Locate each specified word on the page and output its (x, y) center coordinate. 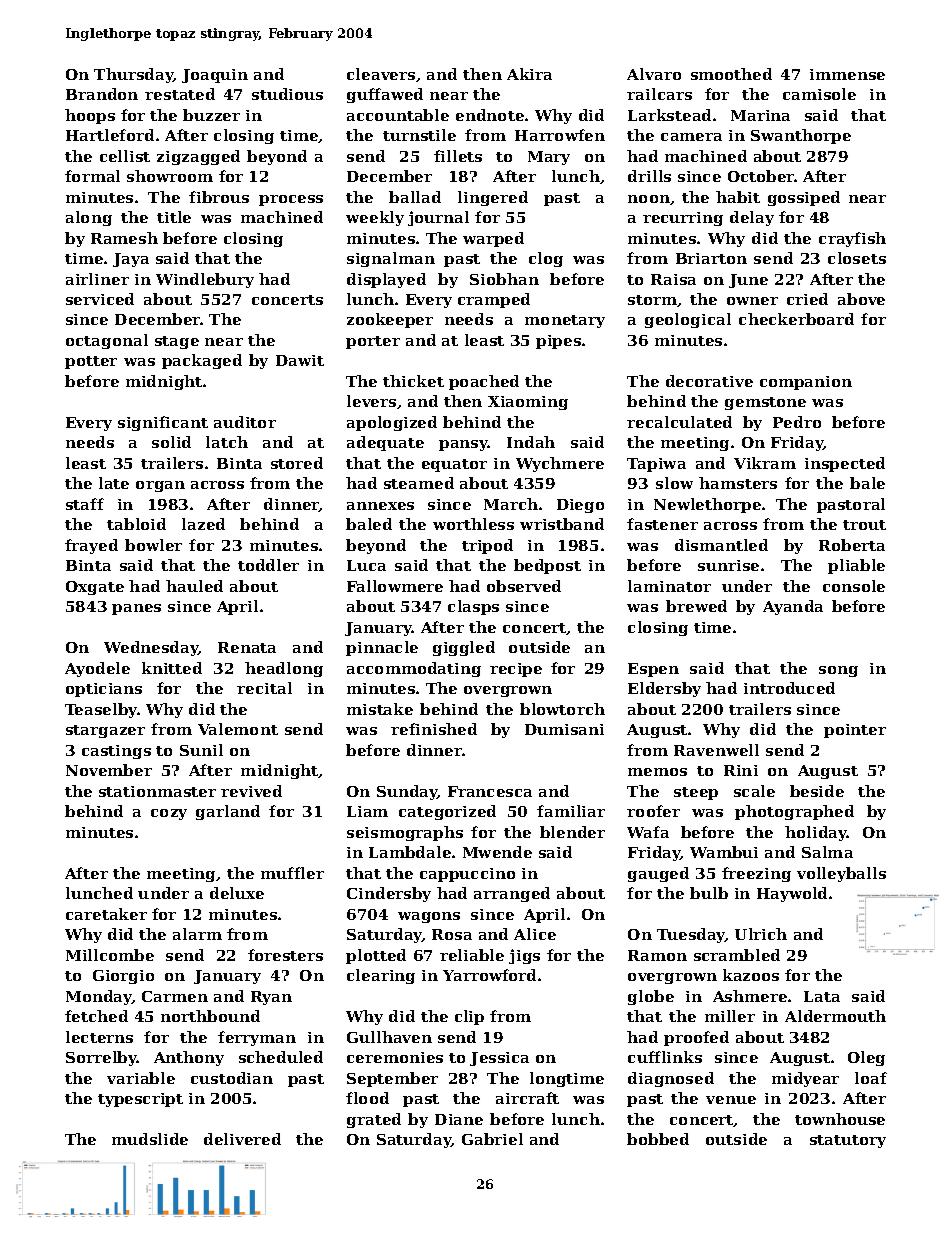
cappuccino (467, 875)
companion (806, 383)
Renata (247, 647)
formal (92, 176)
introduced (789, 688)
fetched (96, 1016)
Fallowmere (395, 586)
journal (438, 218)
